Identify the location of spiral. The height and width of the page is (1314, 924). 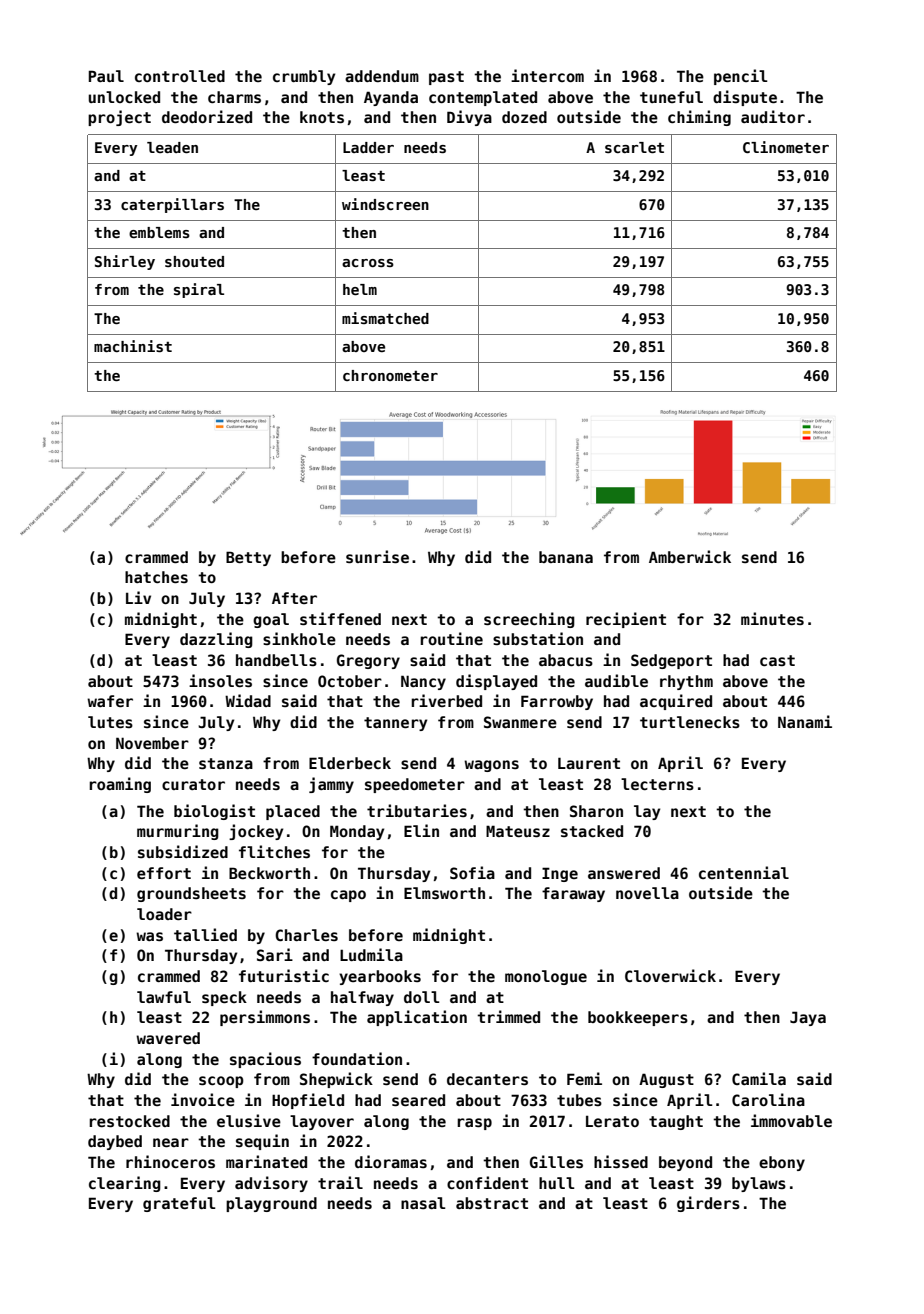
(199, 290).
